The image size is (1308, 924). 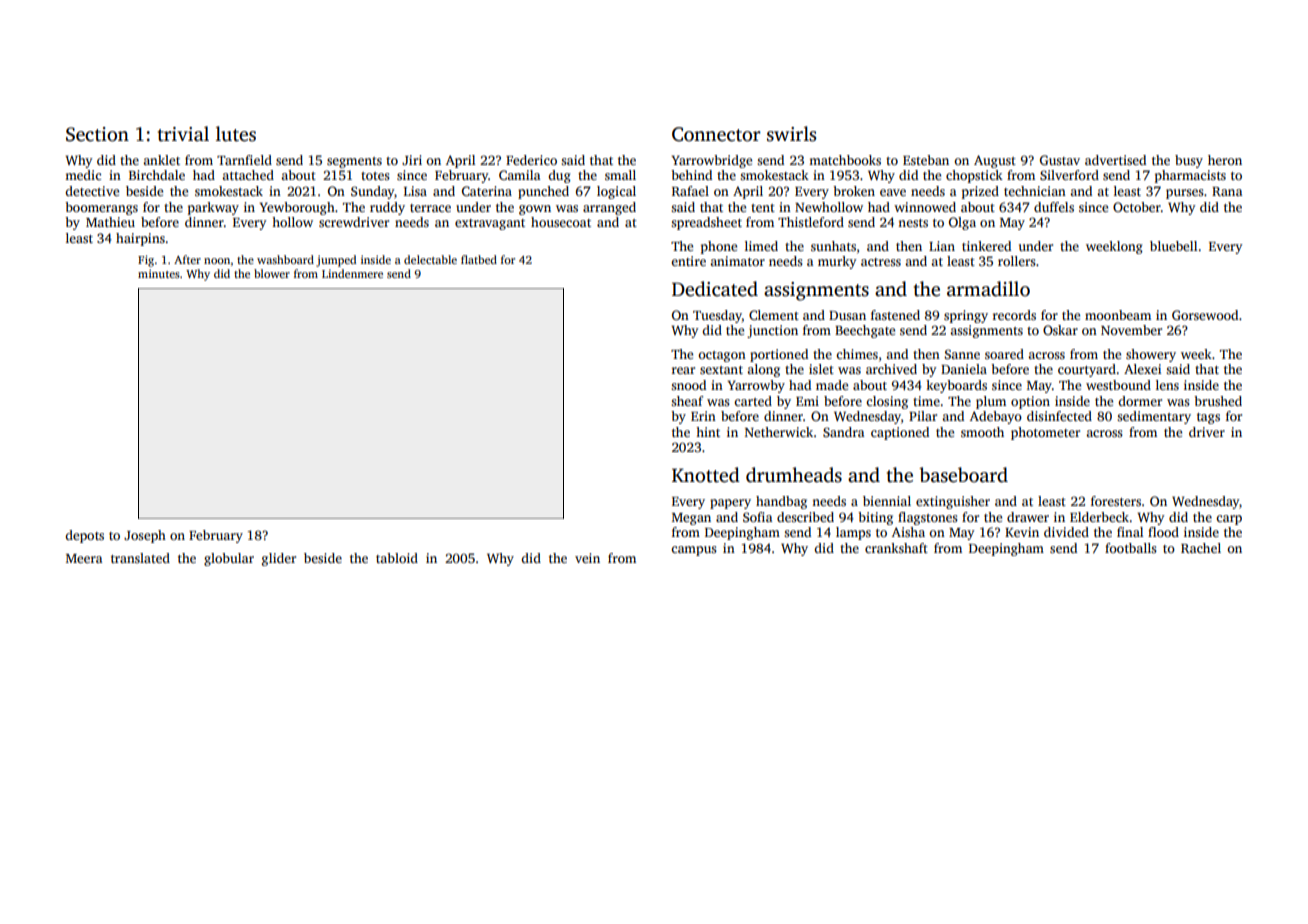 What do you see at coordinates (865, 331) in the screenshot?
I see `Beechgate` at bounding box center [865, 331].
